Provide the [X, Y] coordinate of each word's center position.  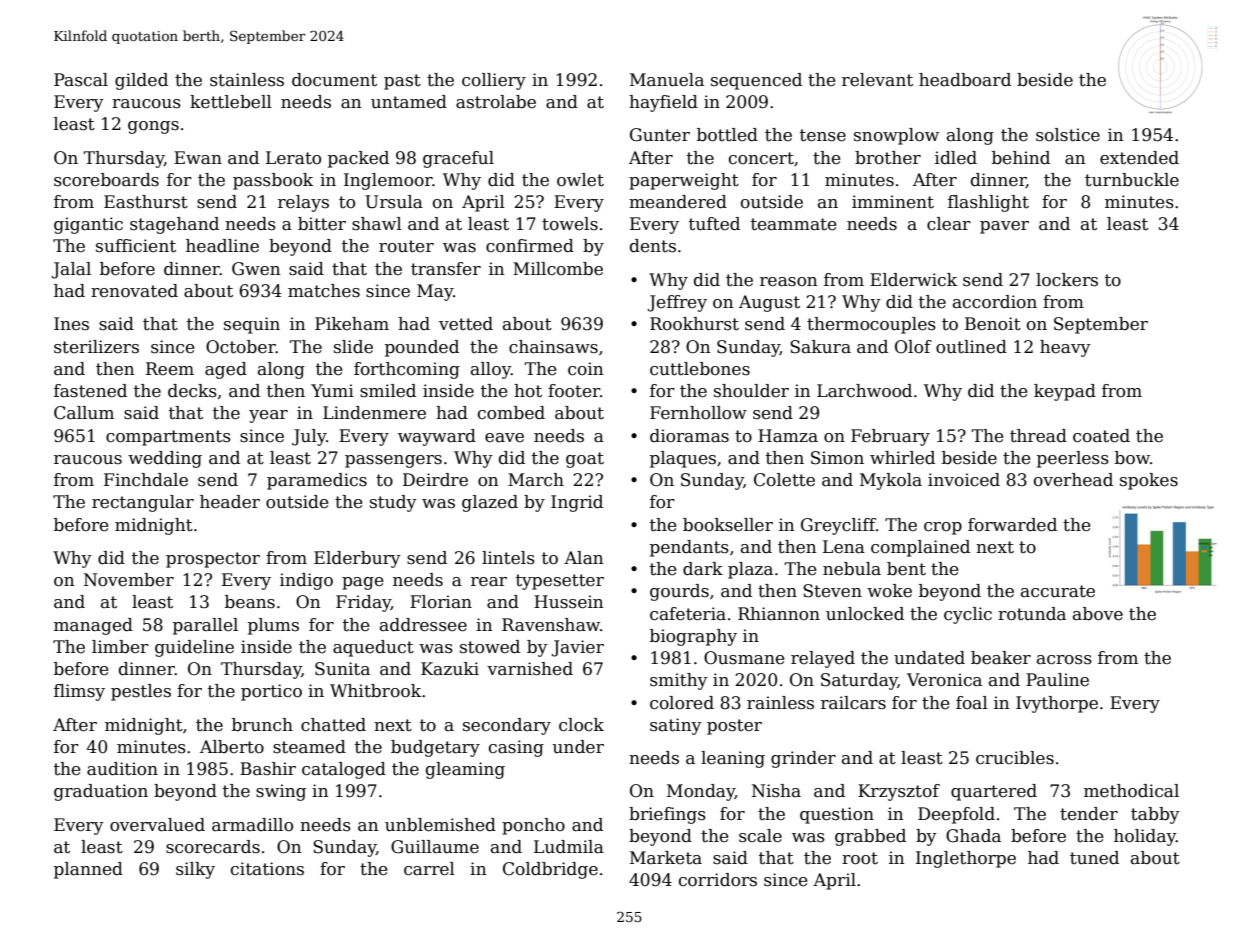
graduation [101, 792]
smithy [679, 681]
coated [1101, 436]
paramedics [317, 481]
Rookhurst [694, 324]
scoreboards [106, 180]
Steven [832, 591]
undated [929, 658]
